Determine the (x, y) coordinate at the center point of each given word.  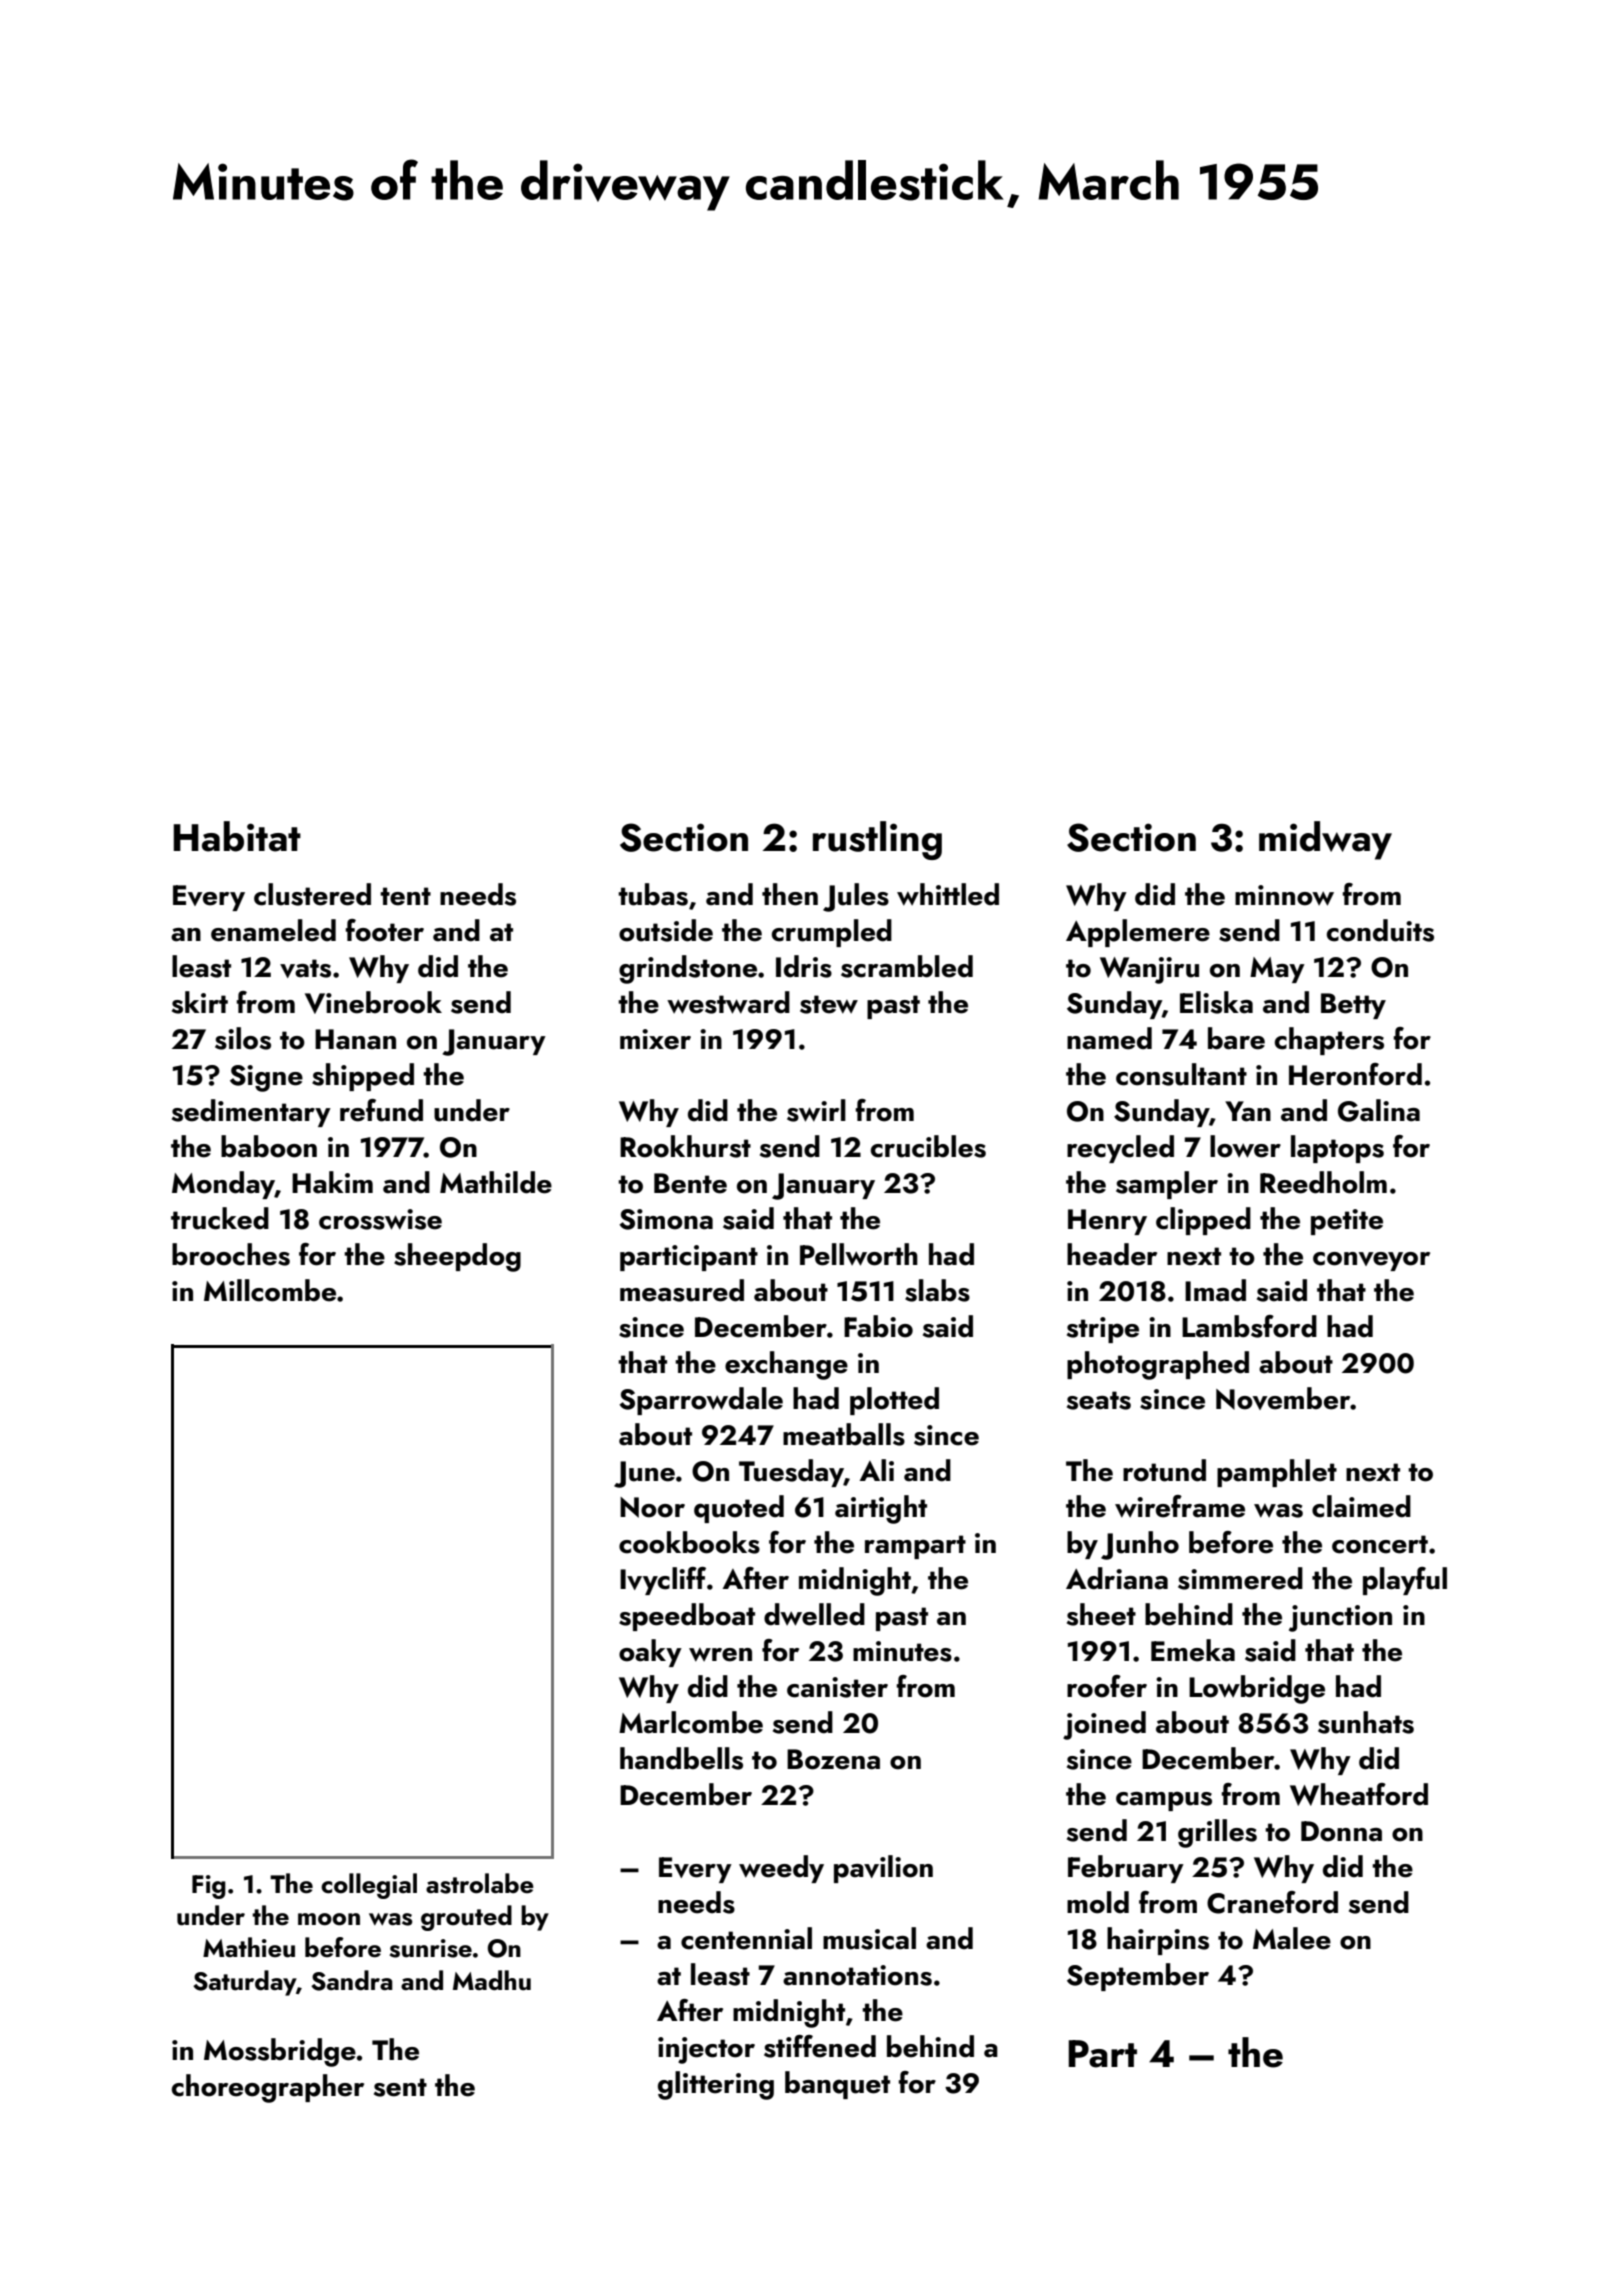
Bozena (833, 1759)
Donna (1341, 1831)
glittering (716, 2085)
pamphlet (1277, 1473)
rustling (877, 840)
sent (400, 2087)
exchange (786, 1365)
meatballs (844, 1434)
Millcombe (270, 1290)
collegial (369, 1886)
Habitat (237, 836)
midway (1325, 840)
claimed (1361, 1506)
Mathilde (496, 1182)
